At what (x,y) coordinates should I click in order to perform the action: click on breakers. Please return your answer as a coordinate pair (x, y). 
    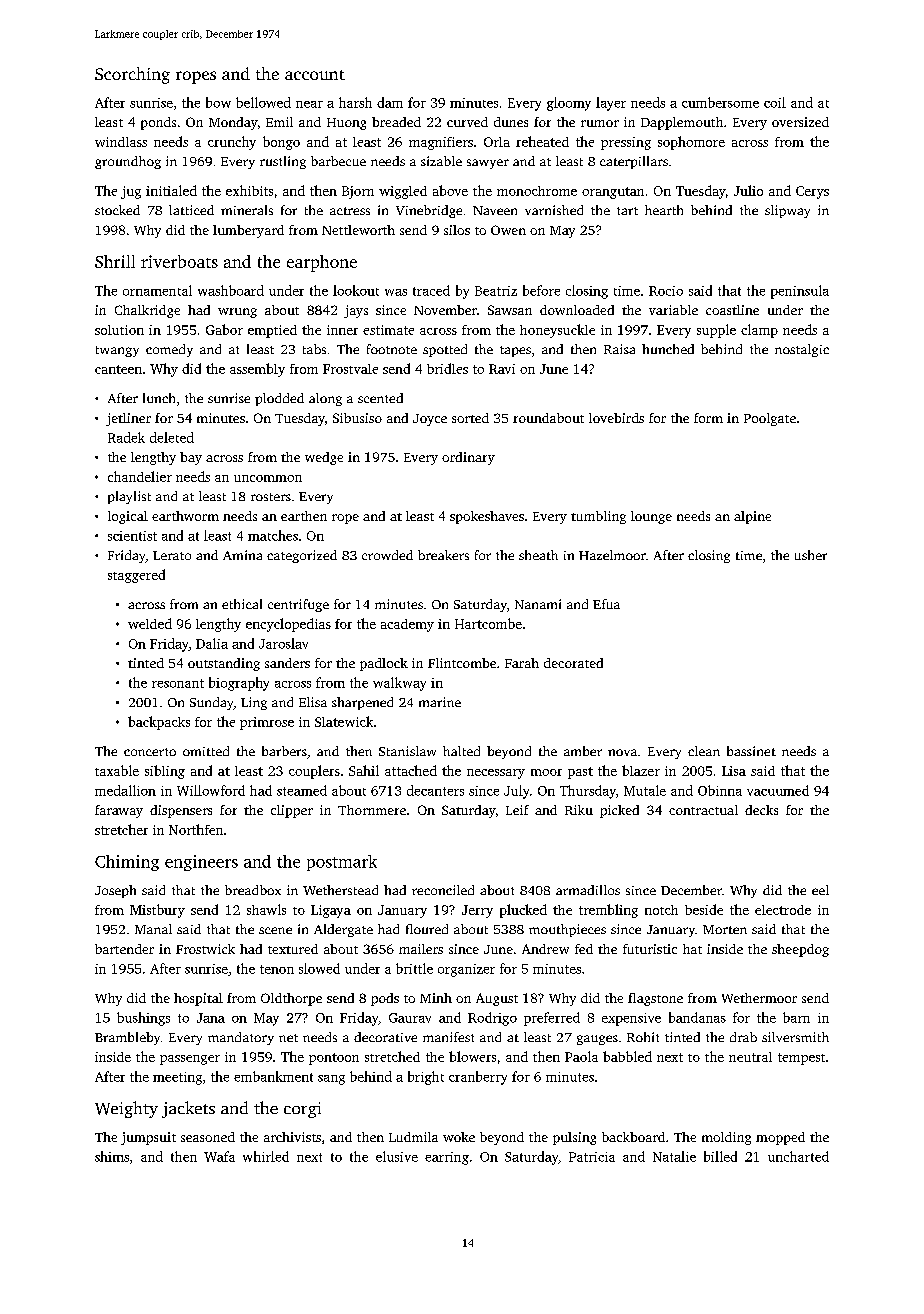
    Looking at the image, I should click on (443, 555).
